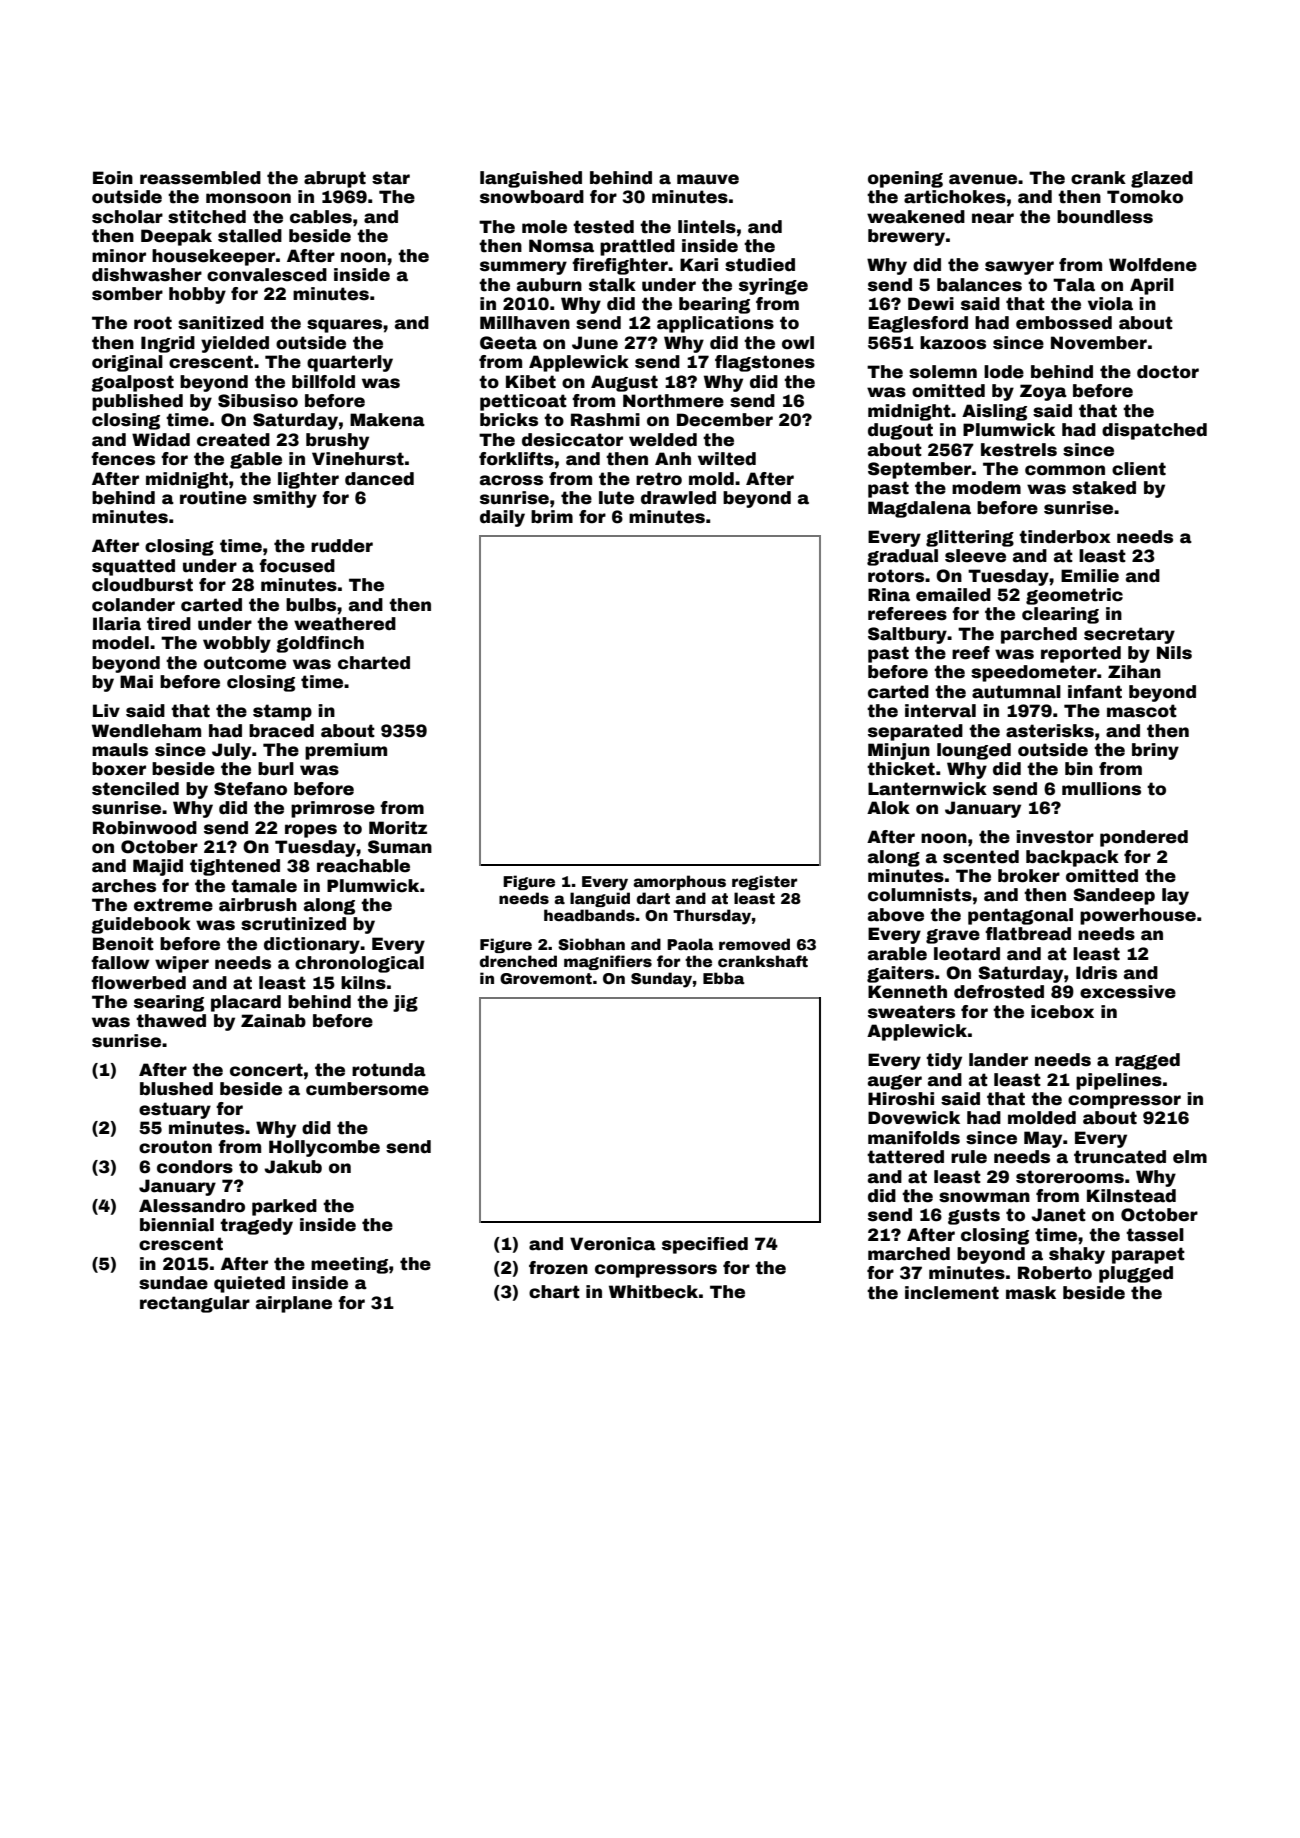  I want to click on premium, so click(346, 751).
